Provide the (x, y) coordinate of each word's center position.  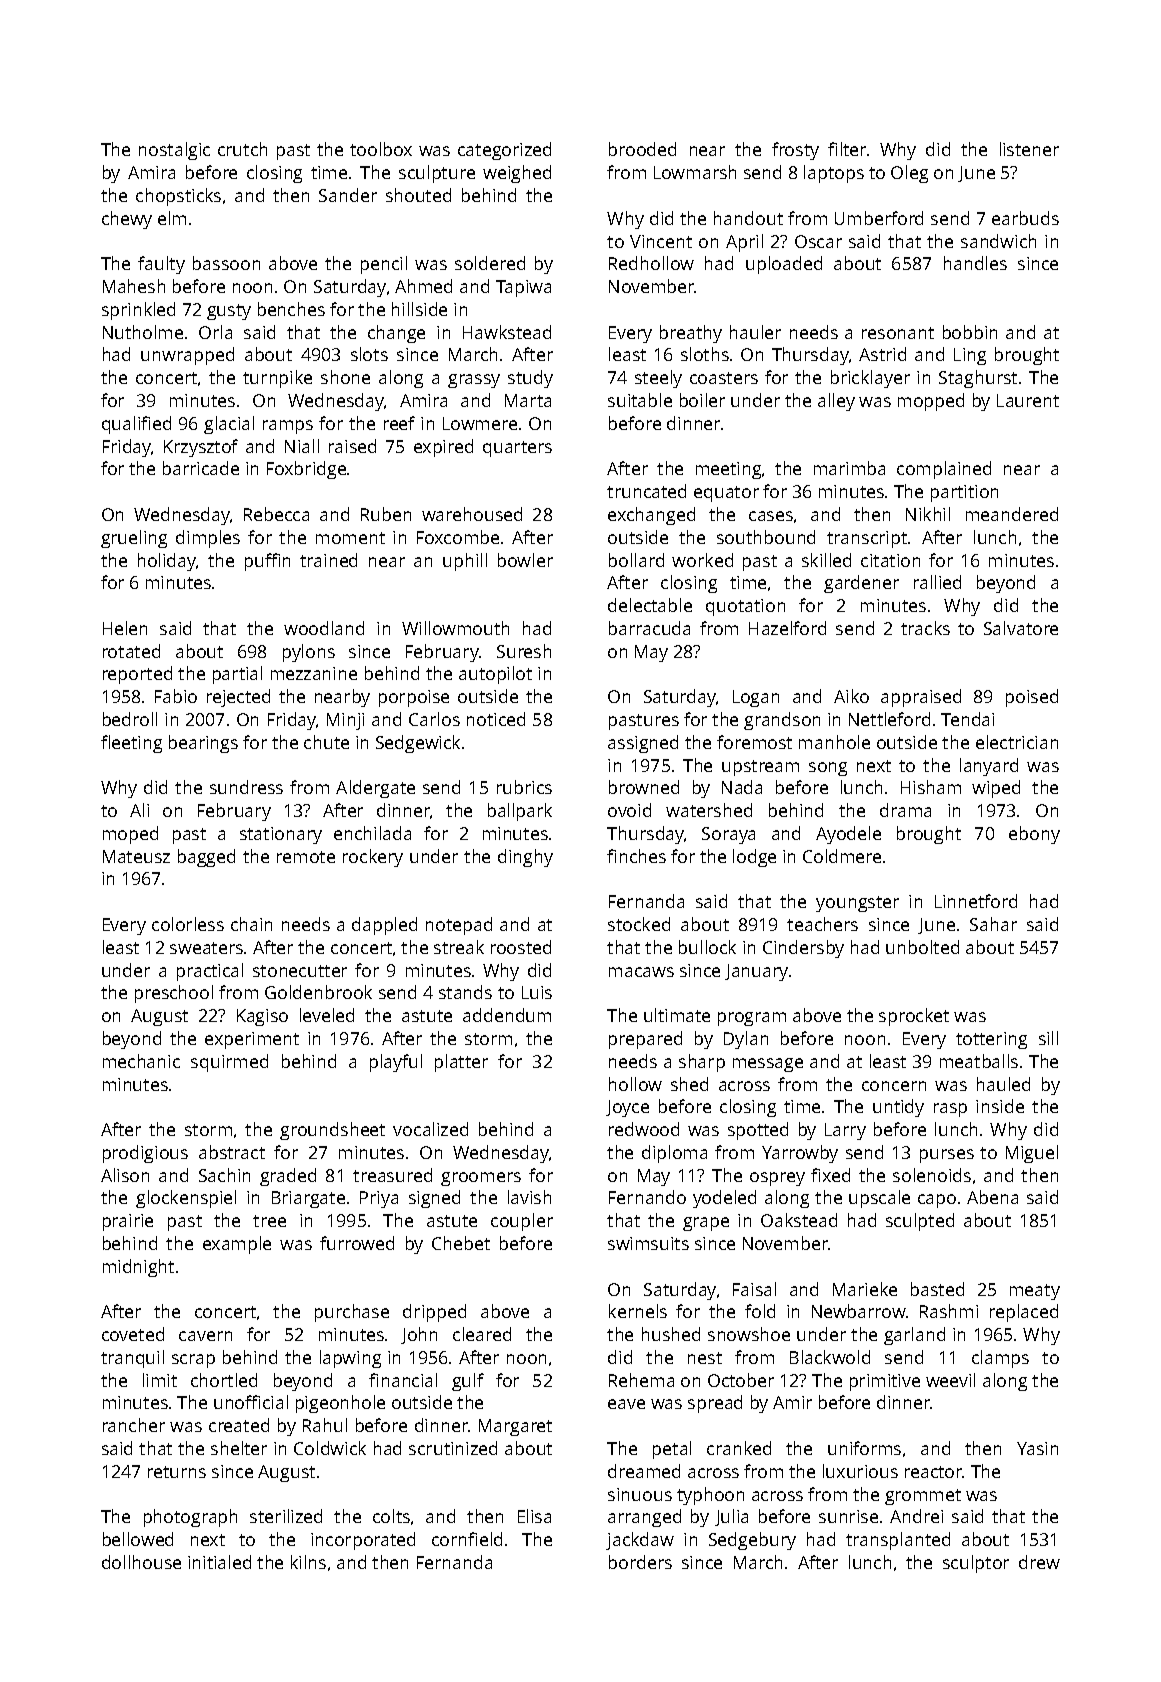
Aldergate (375, 789)
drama (905, 810)
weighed (517, 174)
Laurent (1028, 400)
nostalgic (174, 151)
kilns (308, 1562)
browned (644, 787)
